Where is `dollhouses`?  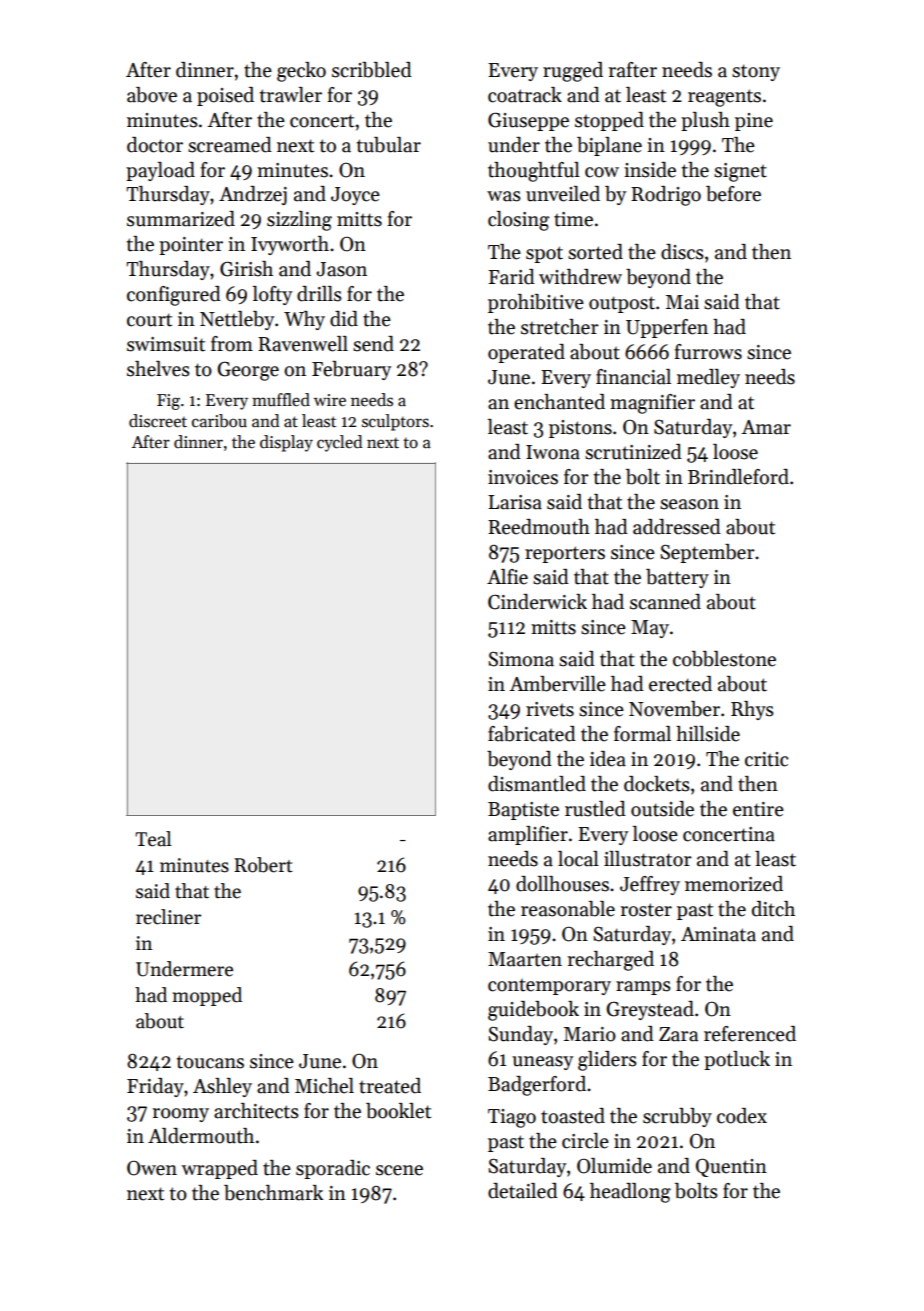
dollhouses is located at coordinates (562, 884).
